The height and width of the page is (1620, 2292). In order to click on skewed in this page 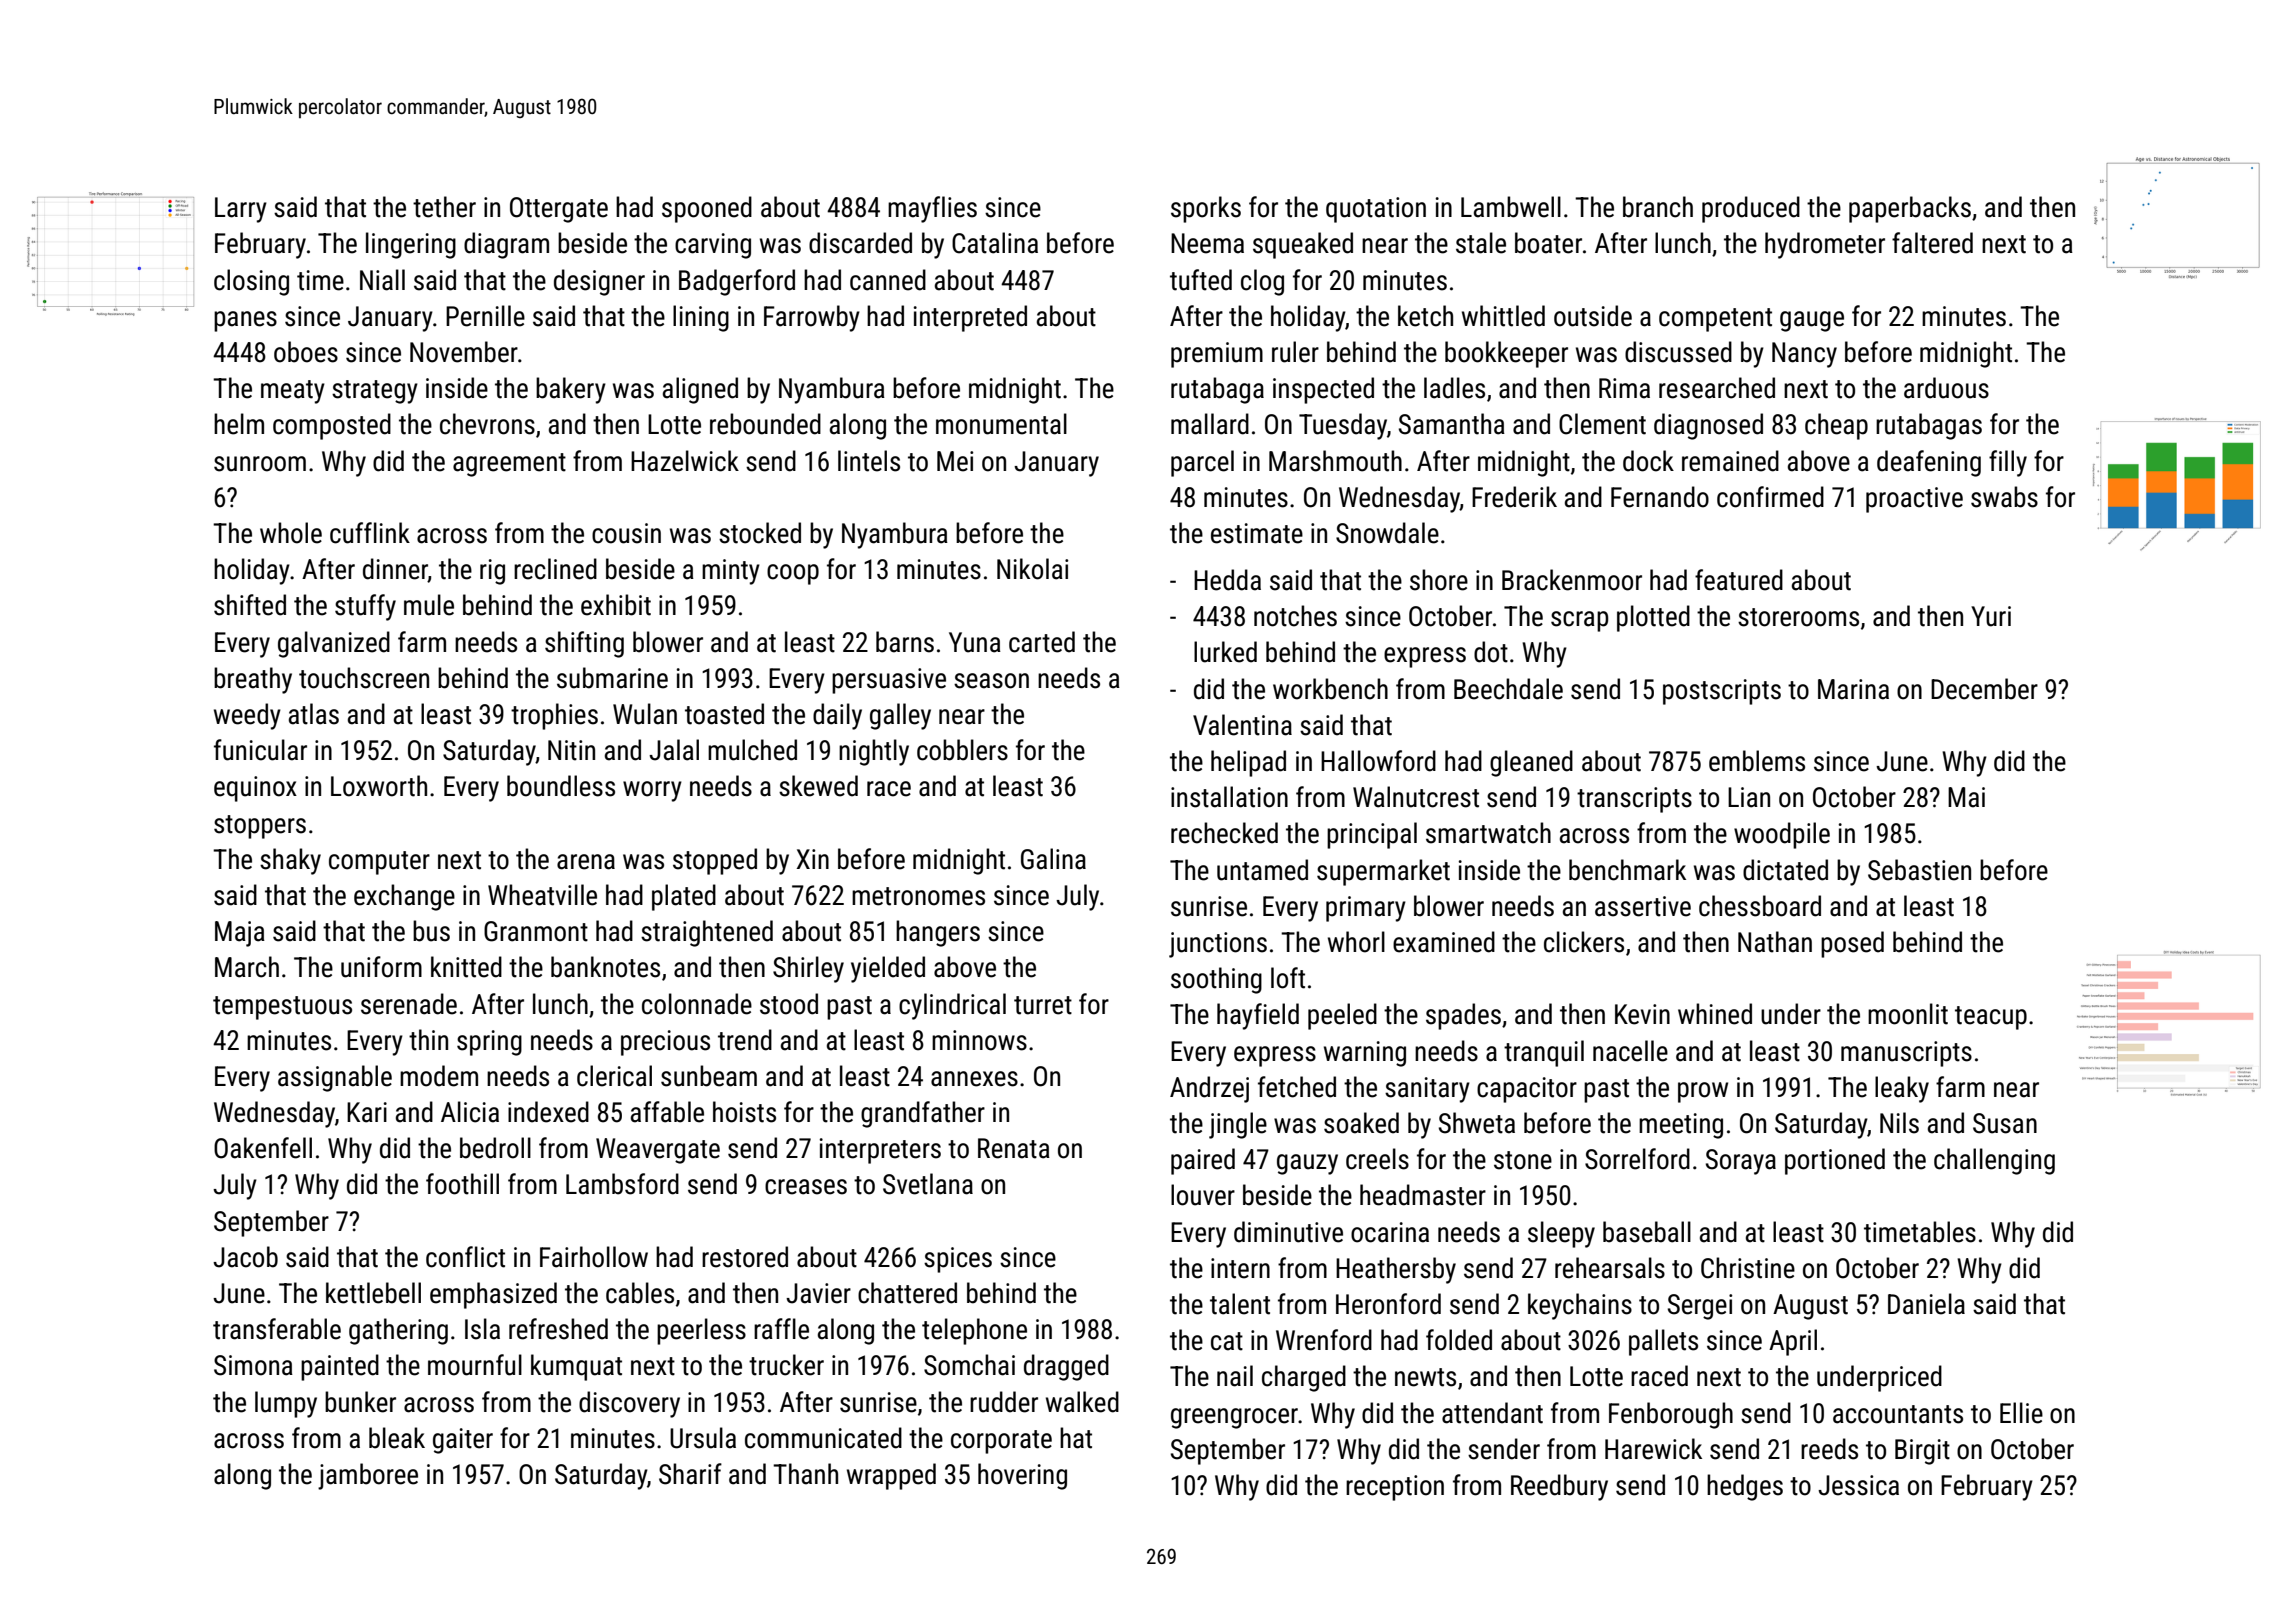, I will do `click(818, 786)`.
